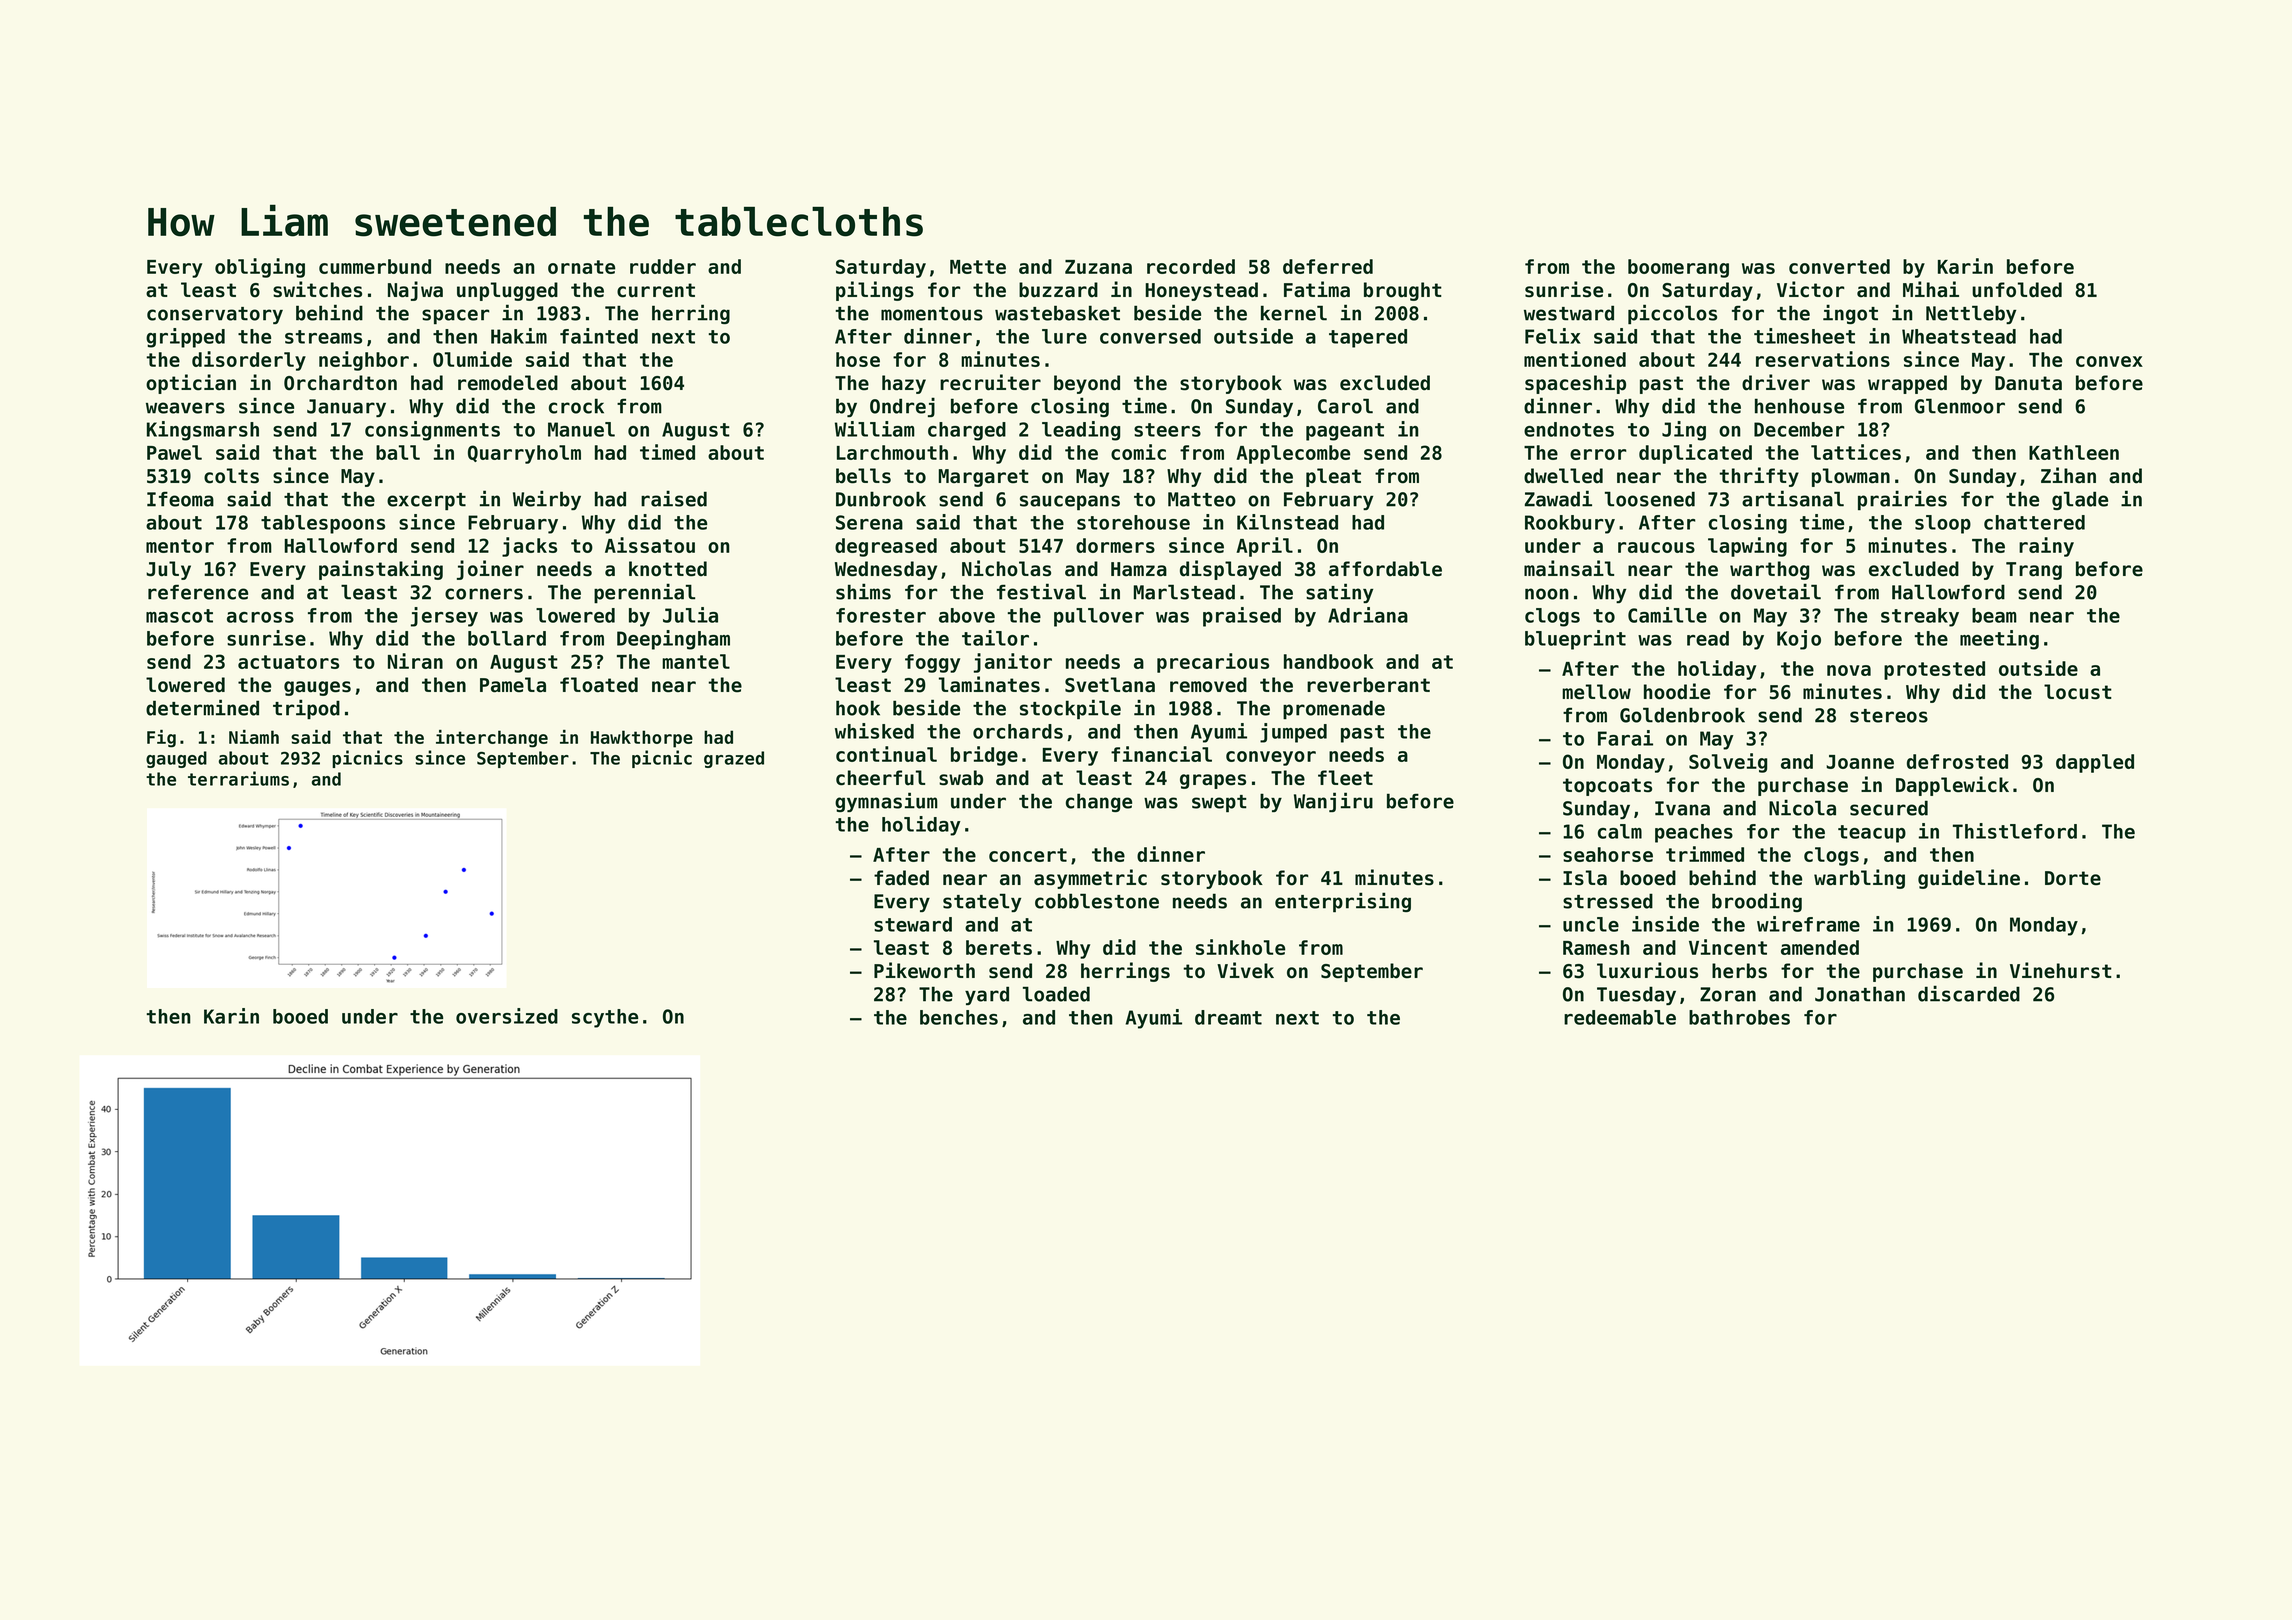  What do you see at coordinates (1728, 763) in the screenshot?
I see `Solveig` at bounding box center [1728, 763].
